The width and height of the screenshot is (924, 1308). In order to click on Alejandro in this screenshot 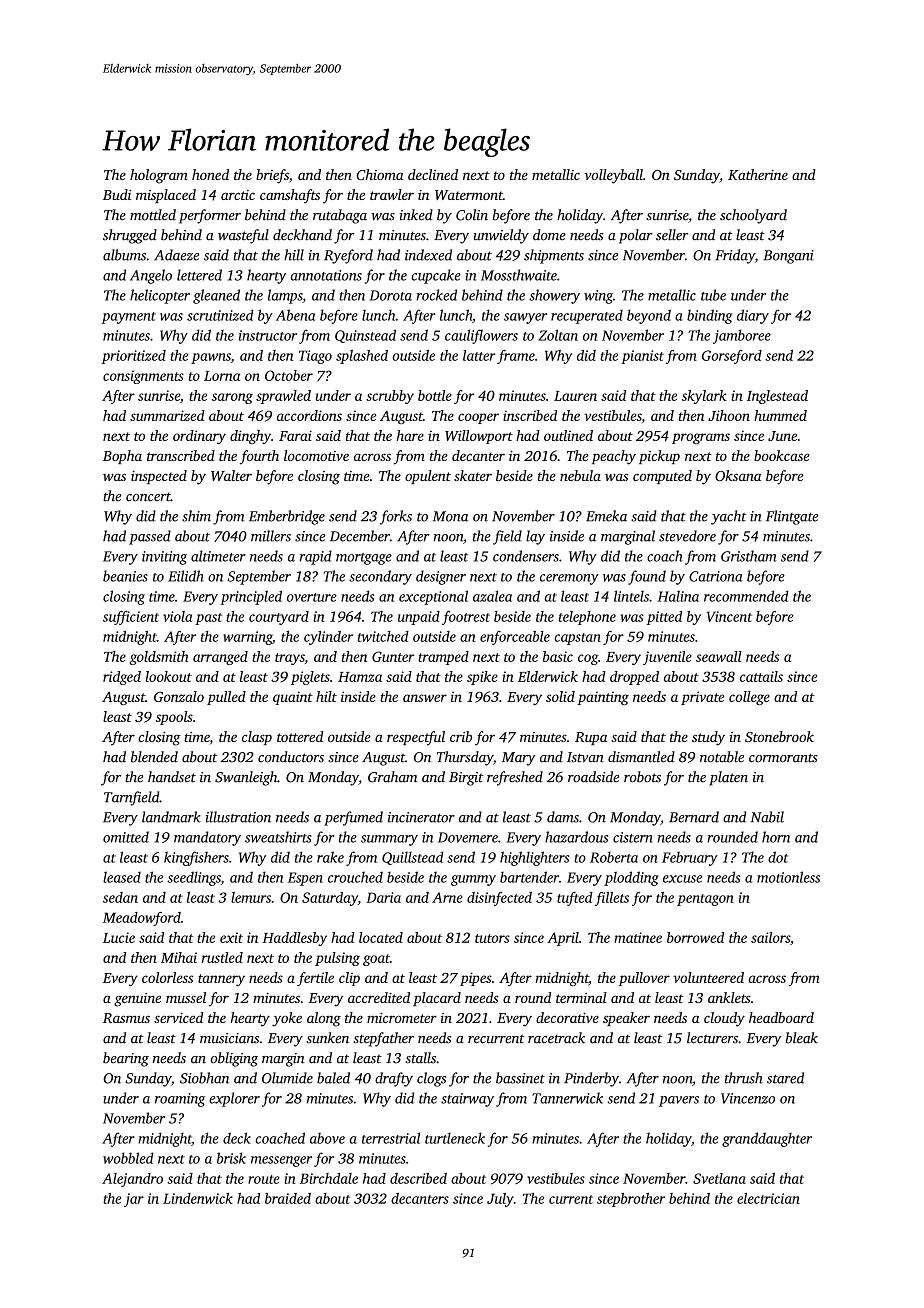, I will do `click(132, 1180)`.
